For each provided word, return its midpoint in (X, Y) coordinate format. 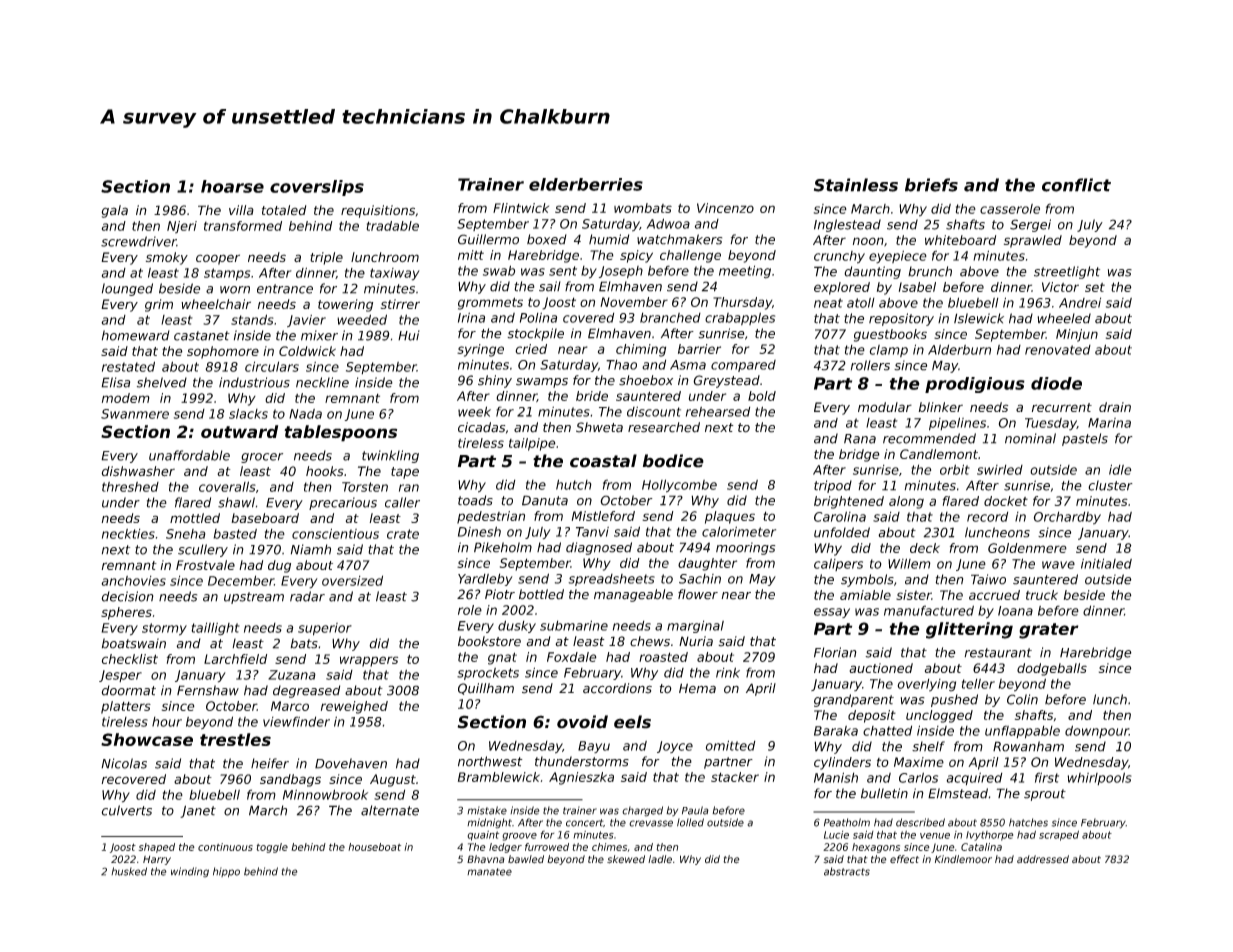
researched (664, 427)
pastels (1085, 439)
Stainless (856, 185)
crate (403, 534)
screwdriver (139, 241)
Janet (198, 811)
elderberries (586, 184)
